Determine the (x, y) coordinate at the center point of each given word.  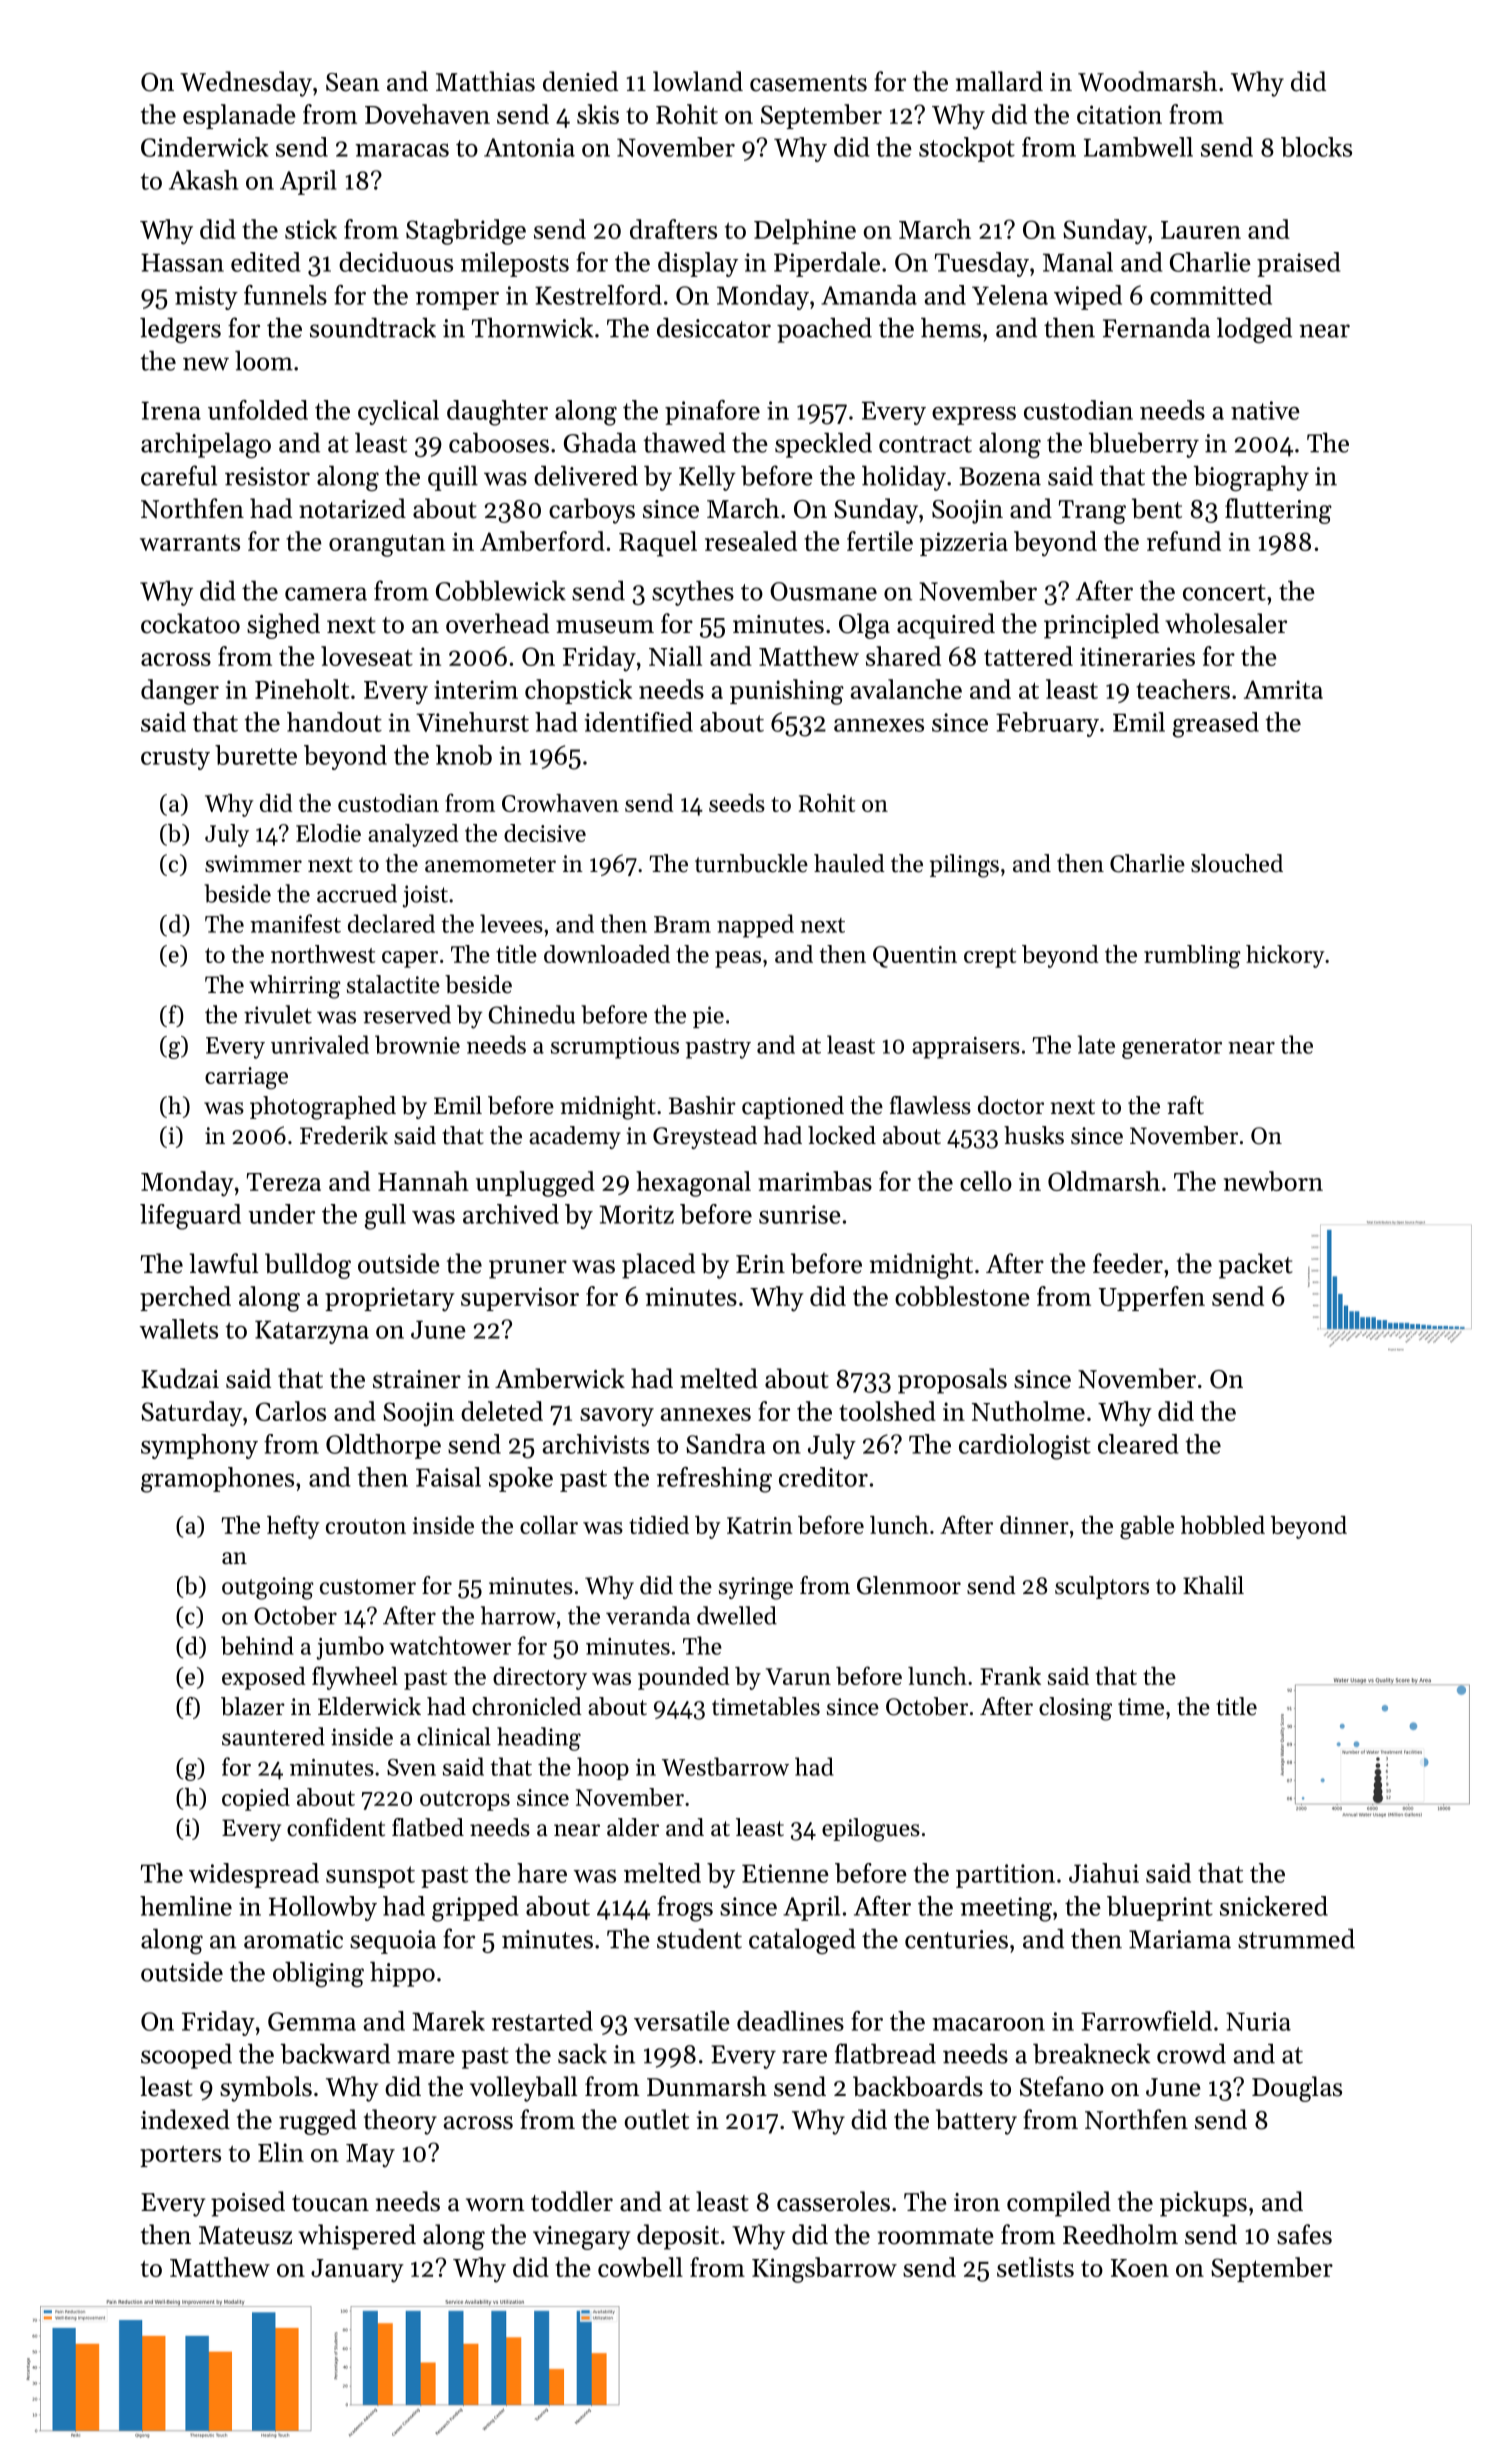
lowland (698, 81)
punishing (787, 692)
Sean (353, 82)
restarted (542, 2021)
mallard (999, 81)
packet (1256, 1266)
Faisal (448, 1477)
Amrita (1283, 689)
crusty (175, 759)
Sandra (726, 1444)
